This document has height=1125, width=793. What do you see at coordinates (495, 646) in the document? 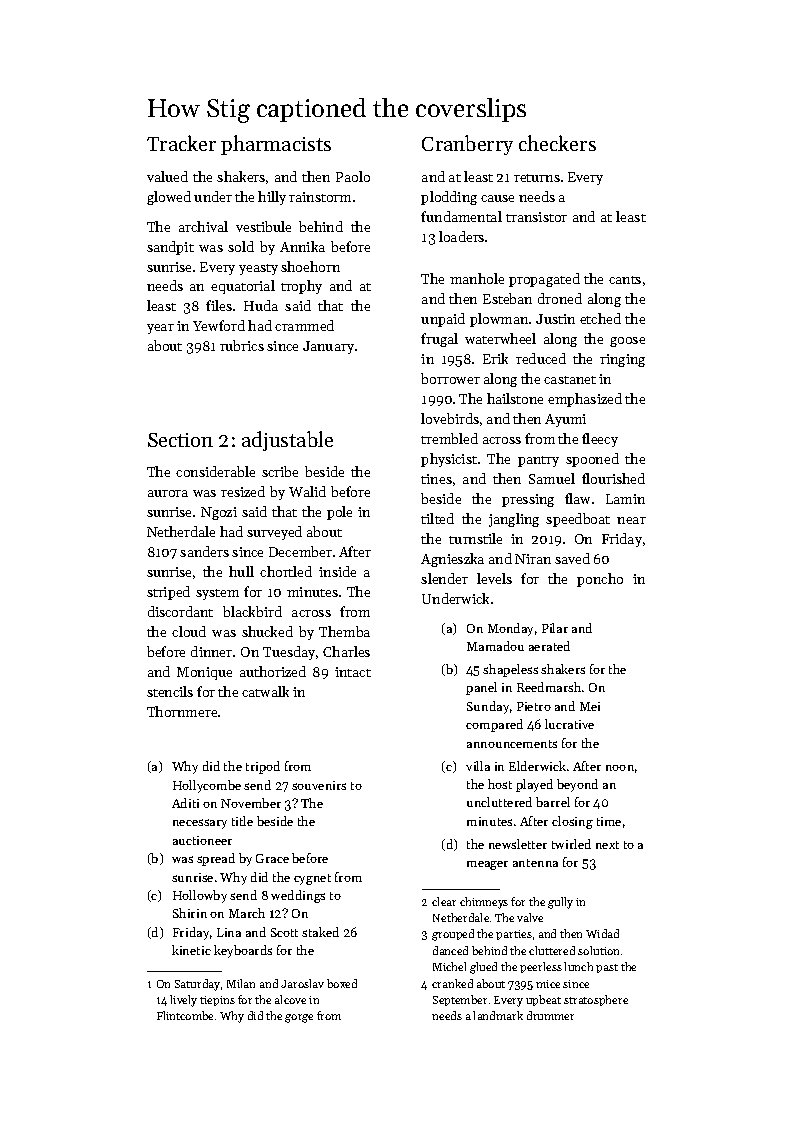
I see `Mamadou` at bounding box center [495, 646].
